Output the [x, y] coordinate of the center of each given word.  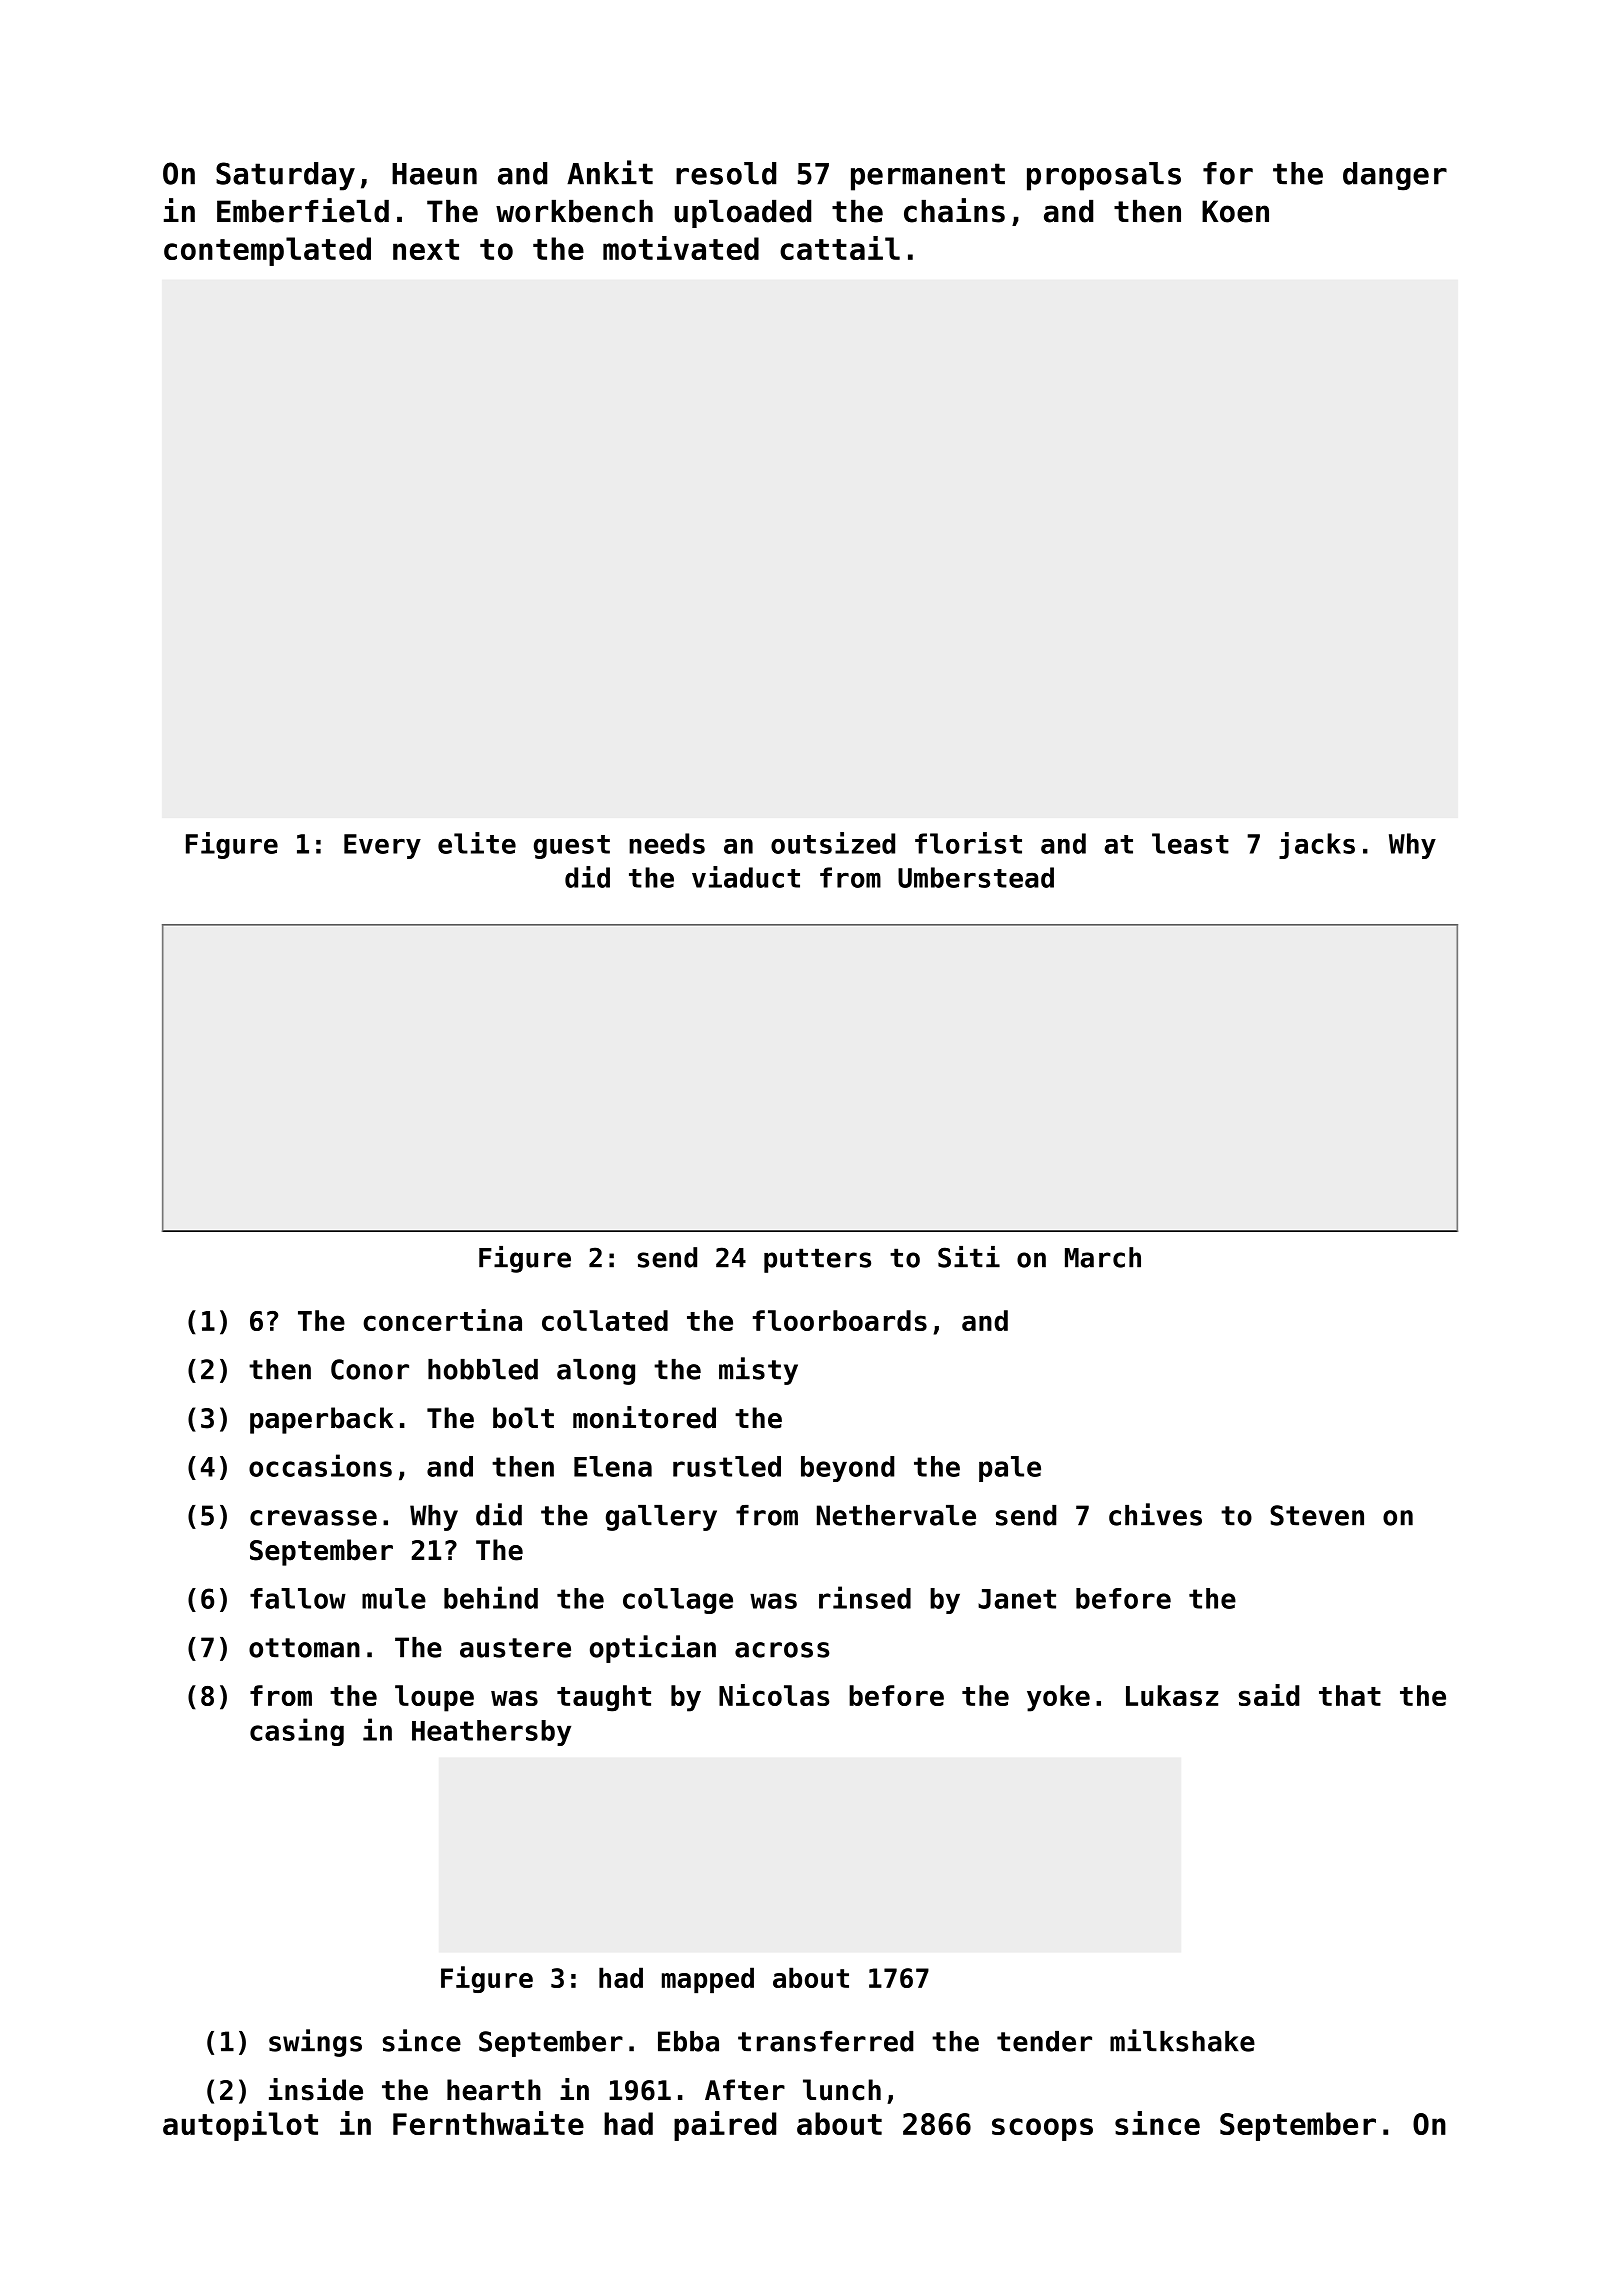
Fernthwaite [488, 2123]
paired [725, 2126]
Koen [1235, 211]
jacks [1317, 845]
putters [817, 1260]
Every [382, 846]
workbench [574, 211]
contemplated [267, 251]
